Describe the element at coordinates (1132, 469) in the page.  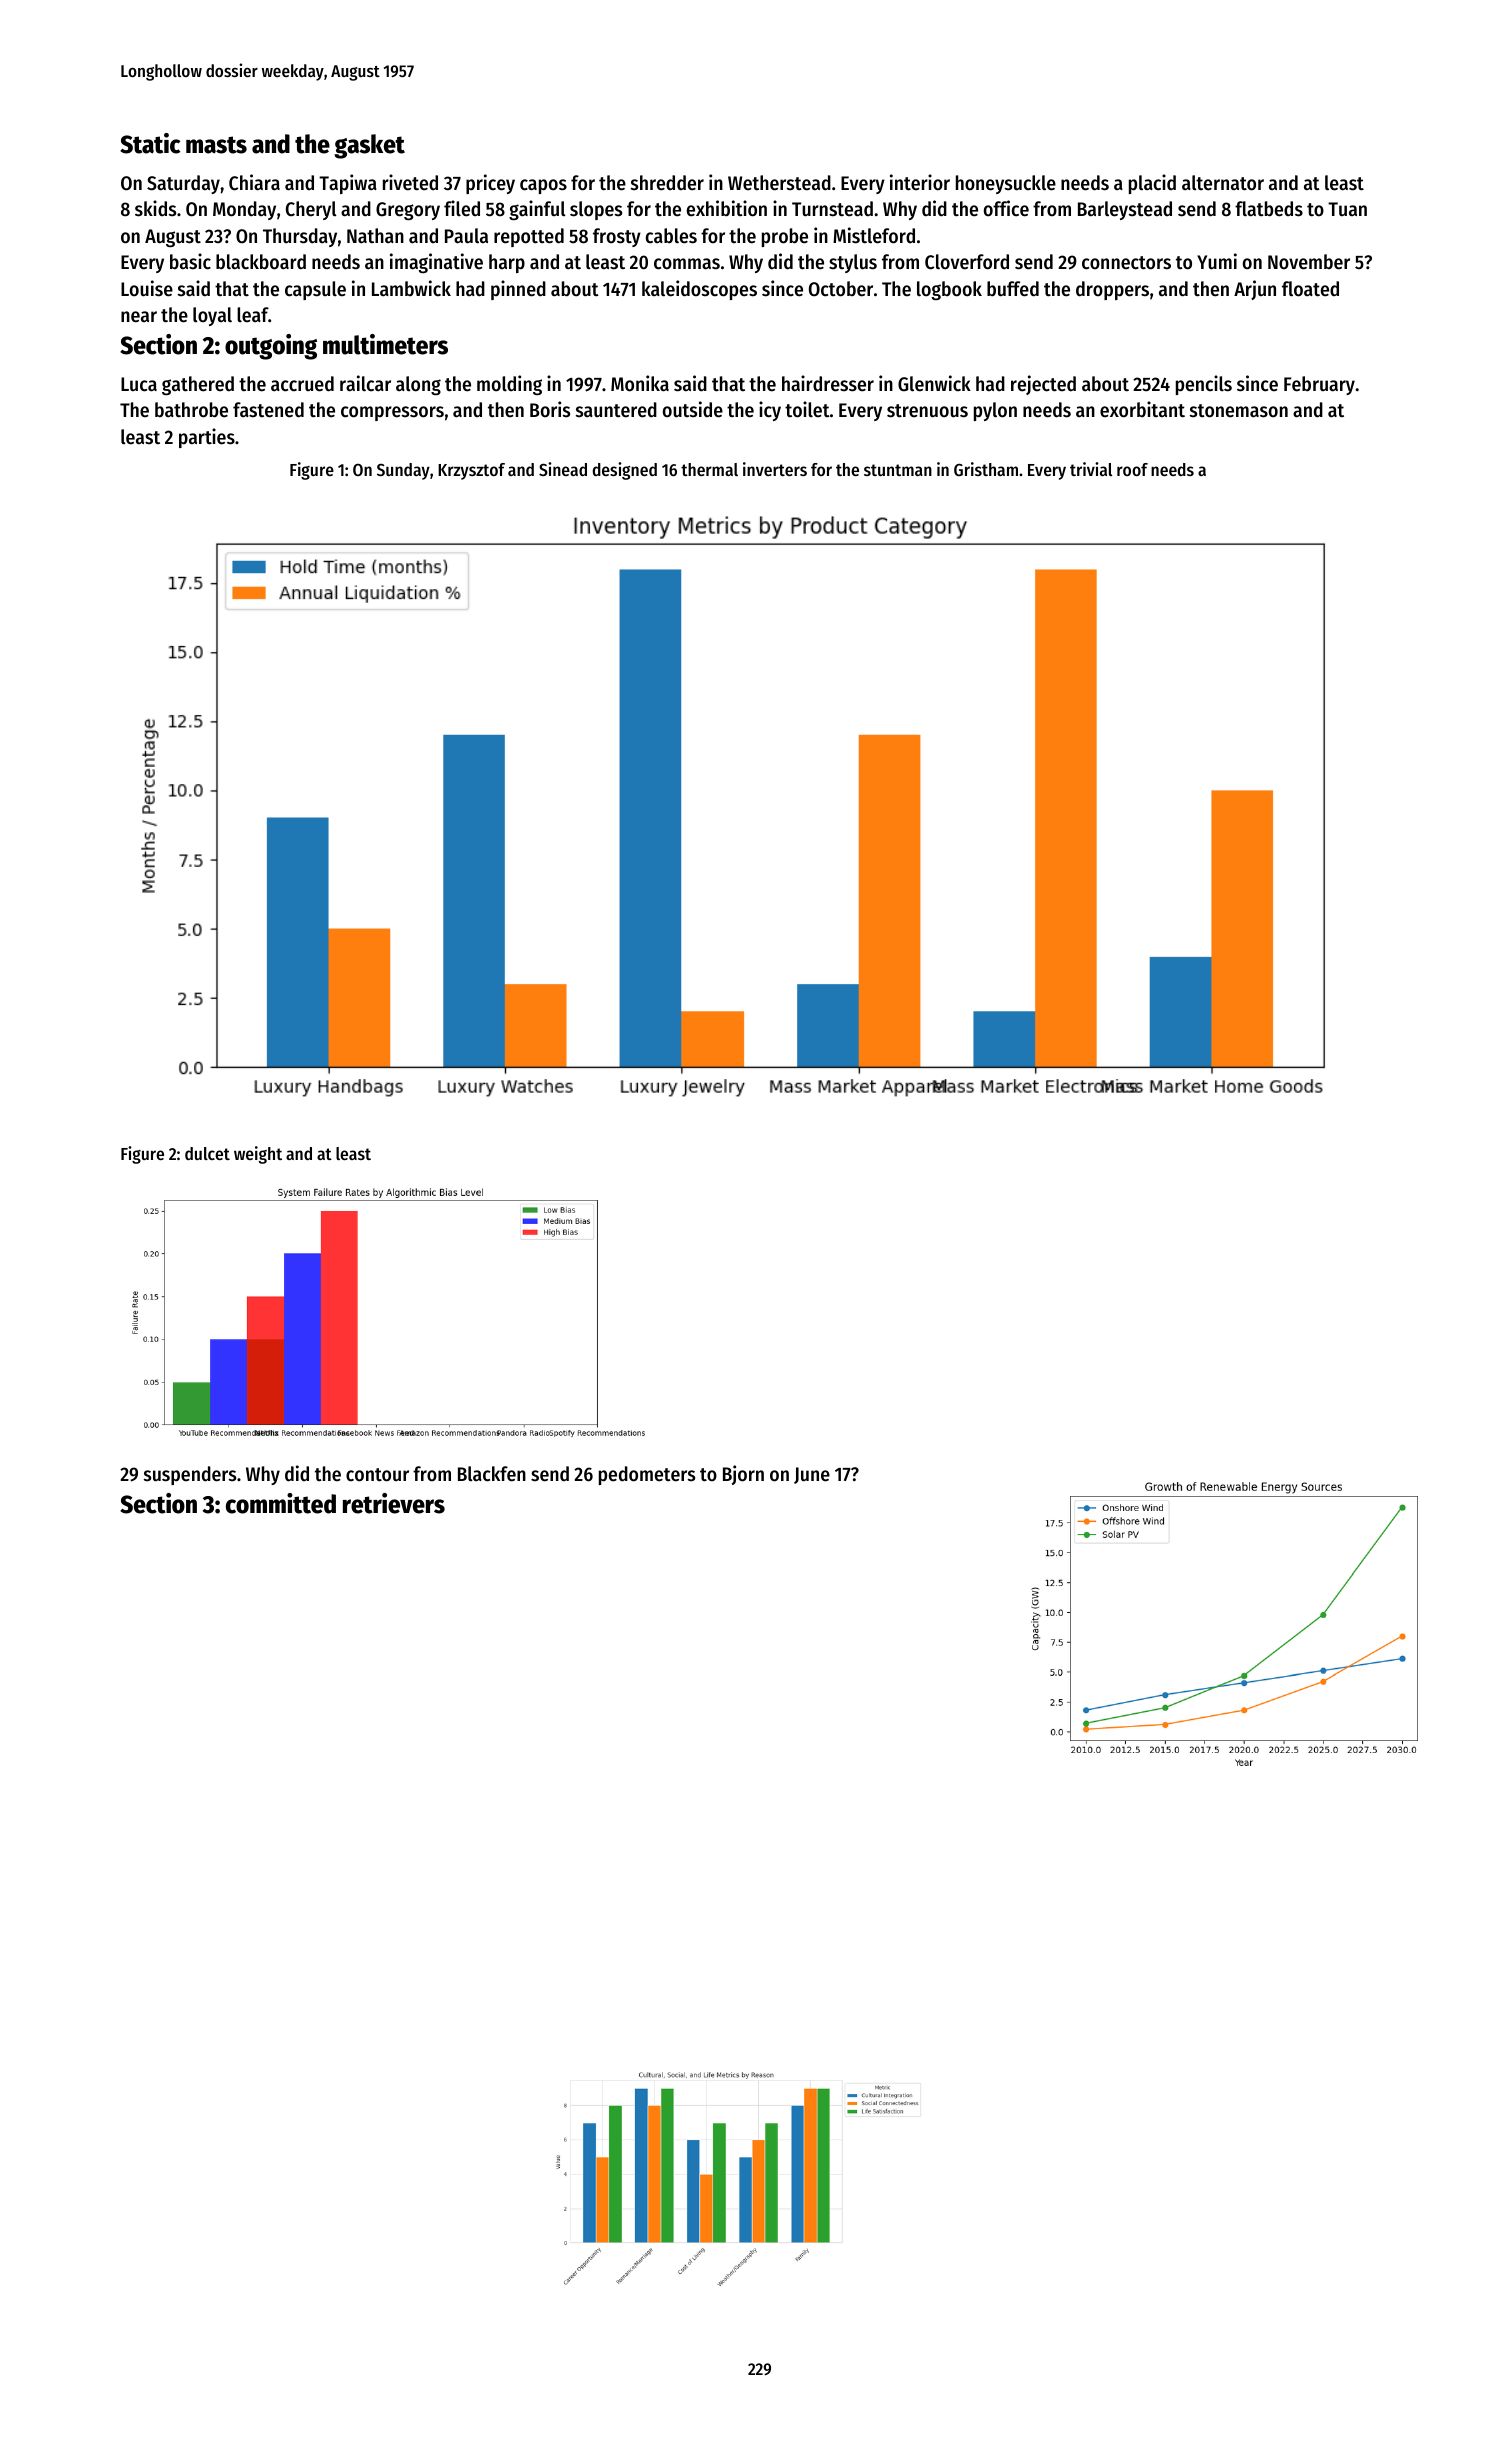
I see `roof` at that location.
